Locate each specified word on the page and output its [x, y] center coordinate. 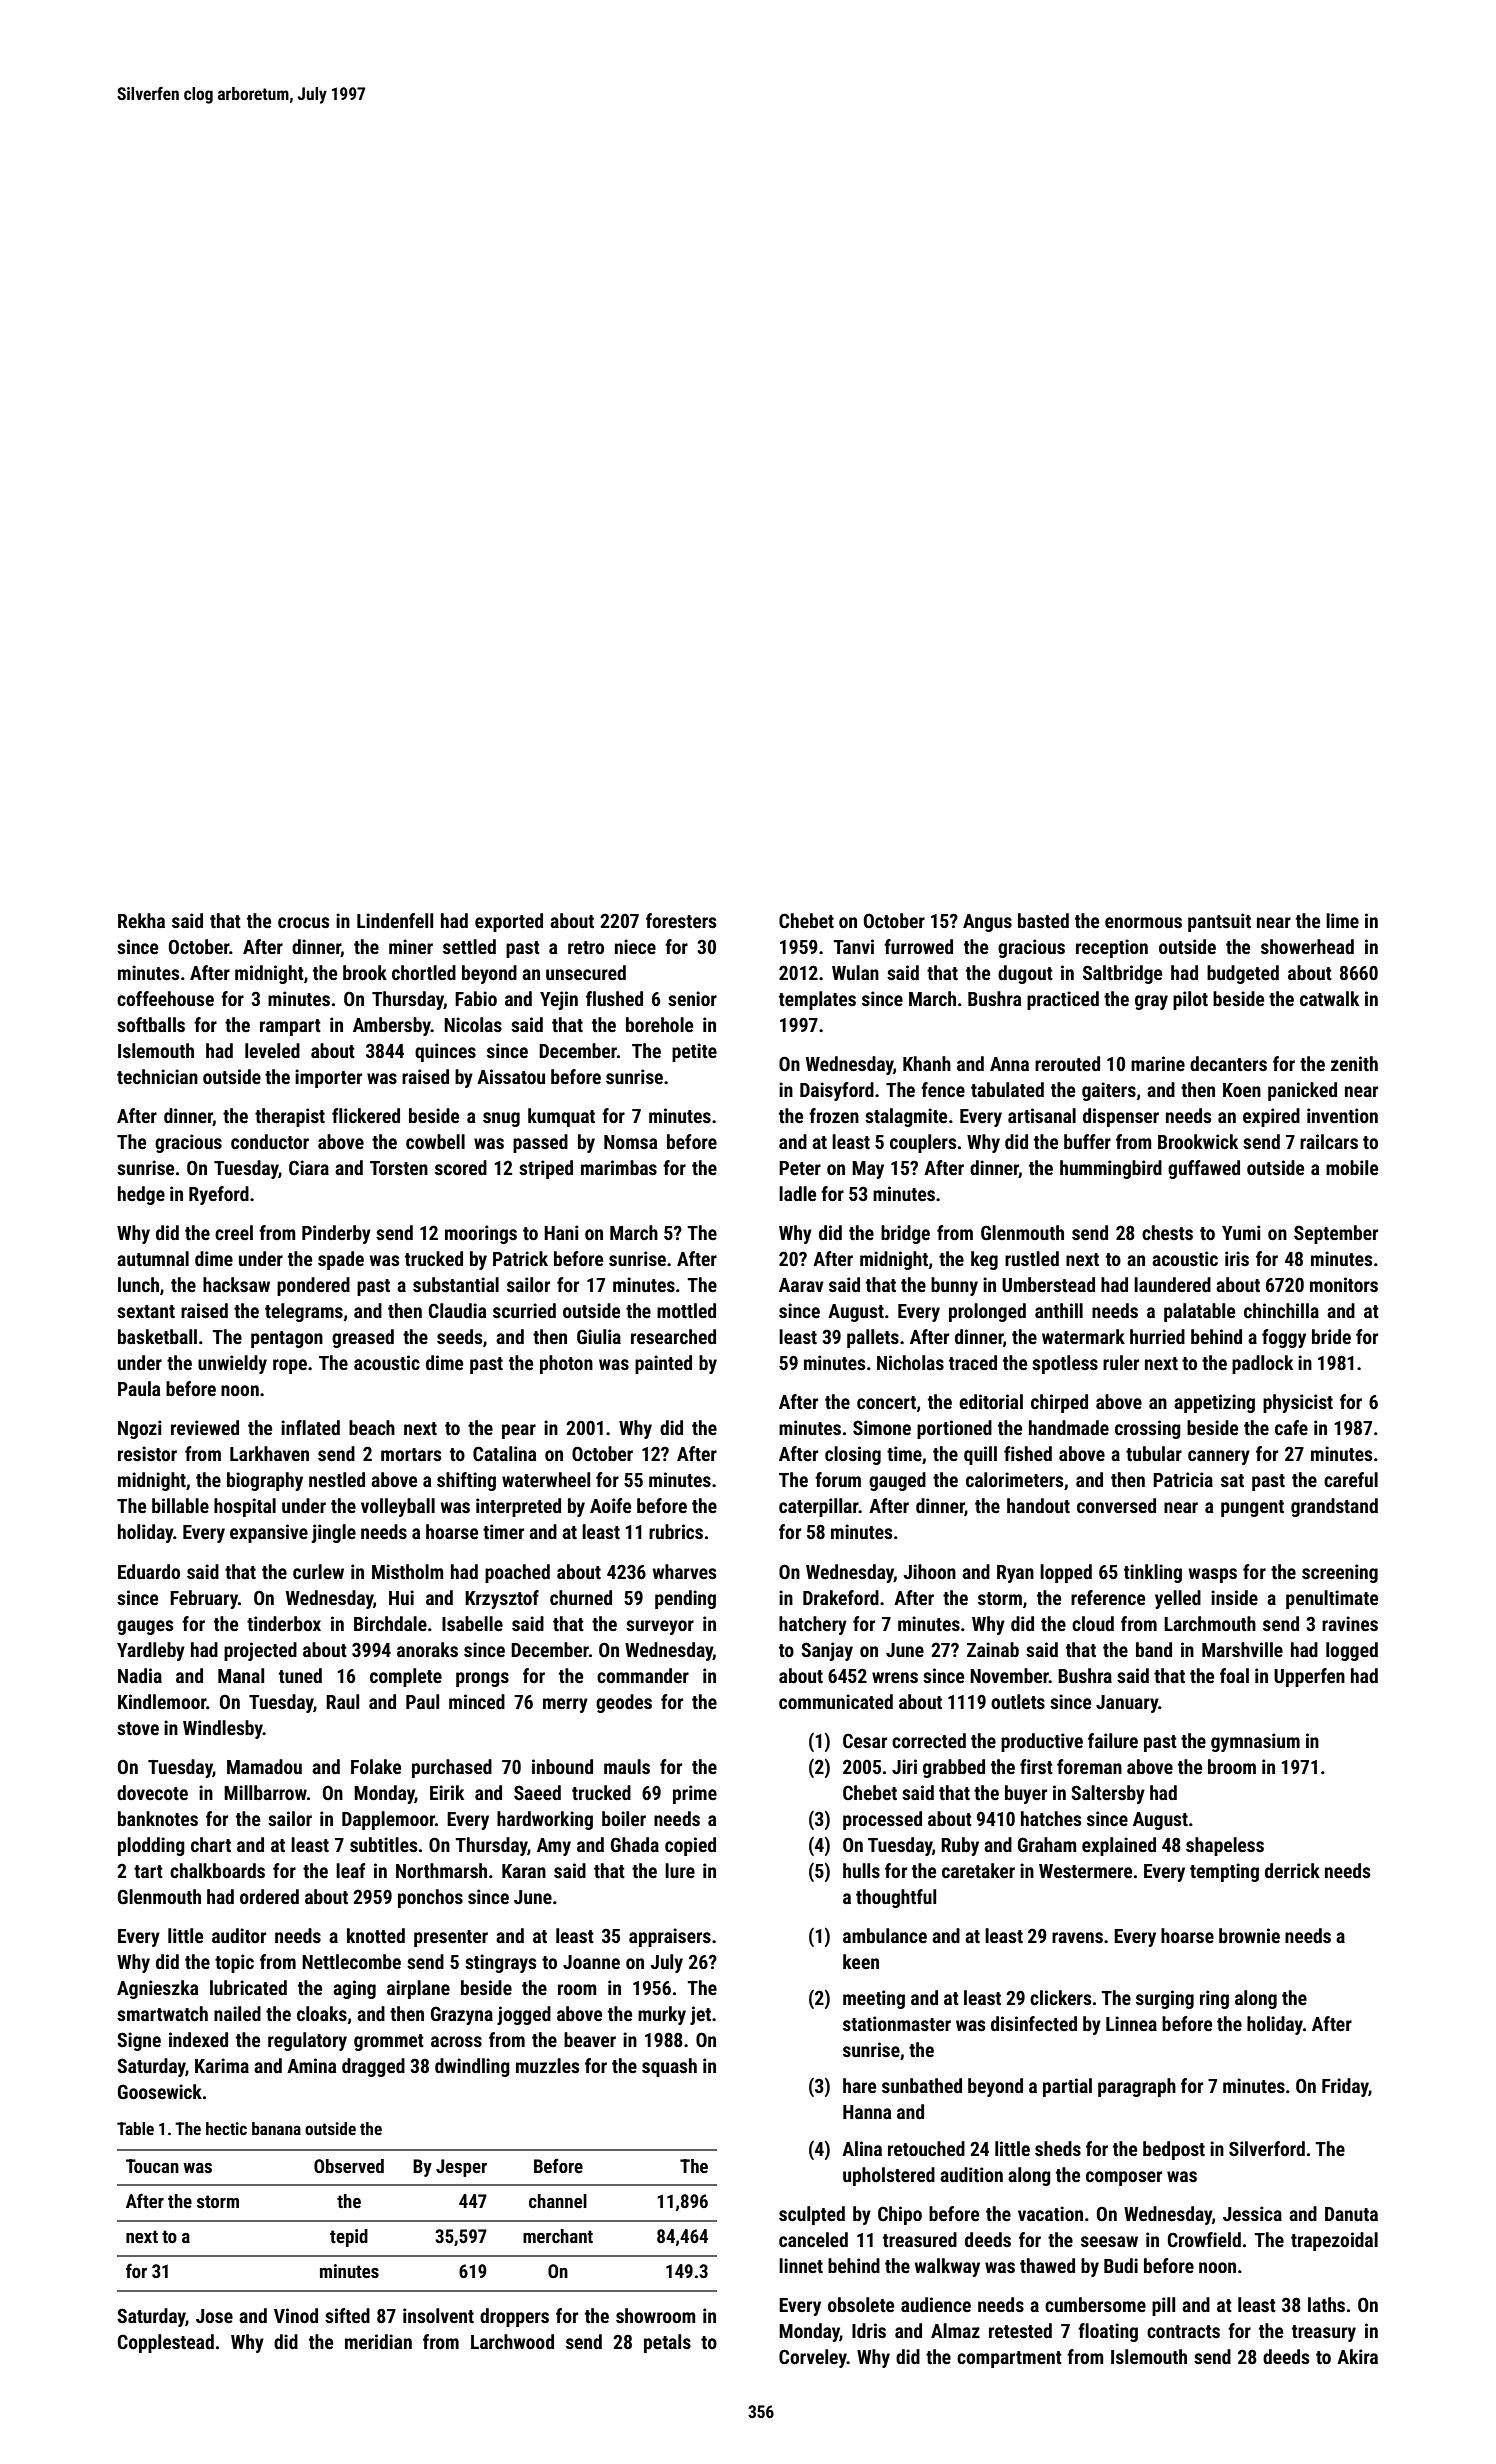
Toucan [152, 2166]
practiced [1063, 1000]
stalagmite [906, 1117]
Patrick [520, 1258]
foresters [681, 920]
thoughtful [896, 1898]
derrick [1292, 1870]
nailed [237, 2013]
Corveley [813, 2358]
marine [1158, 1063]
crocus [303, 922]
